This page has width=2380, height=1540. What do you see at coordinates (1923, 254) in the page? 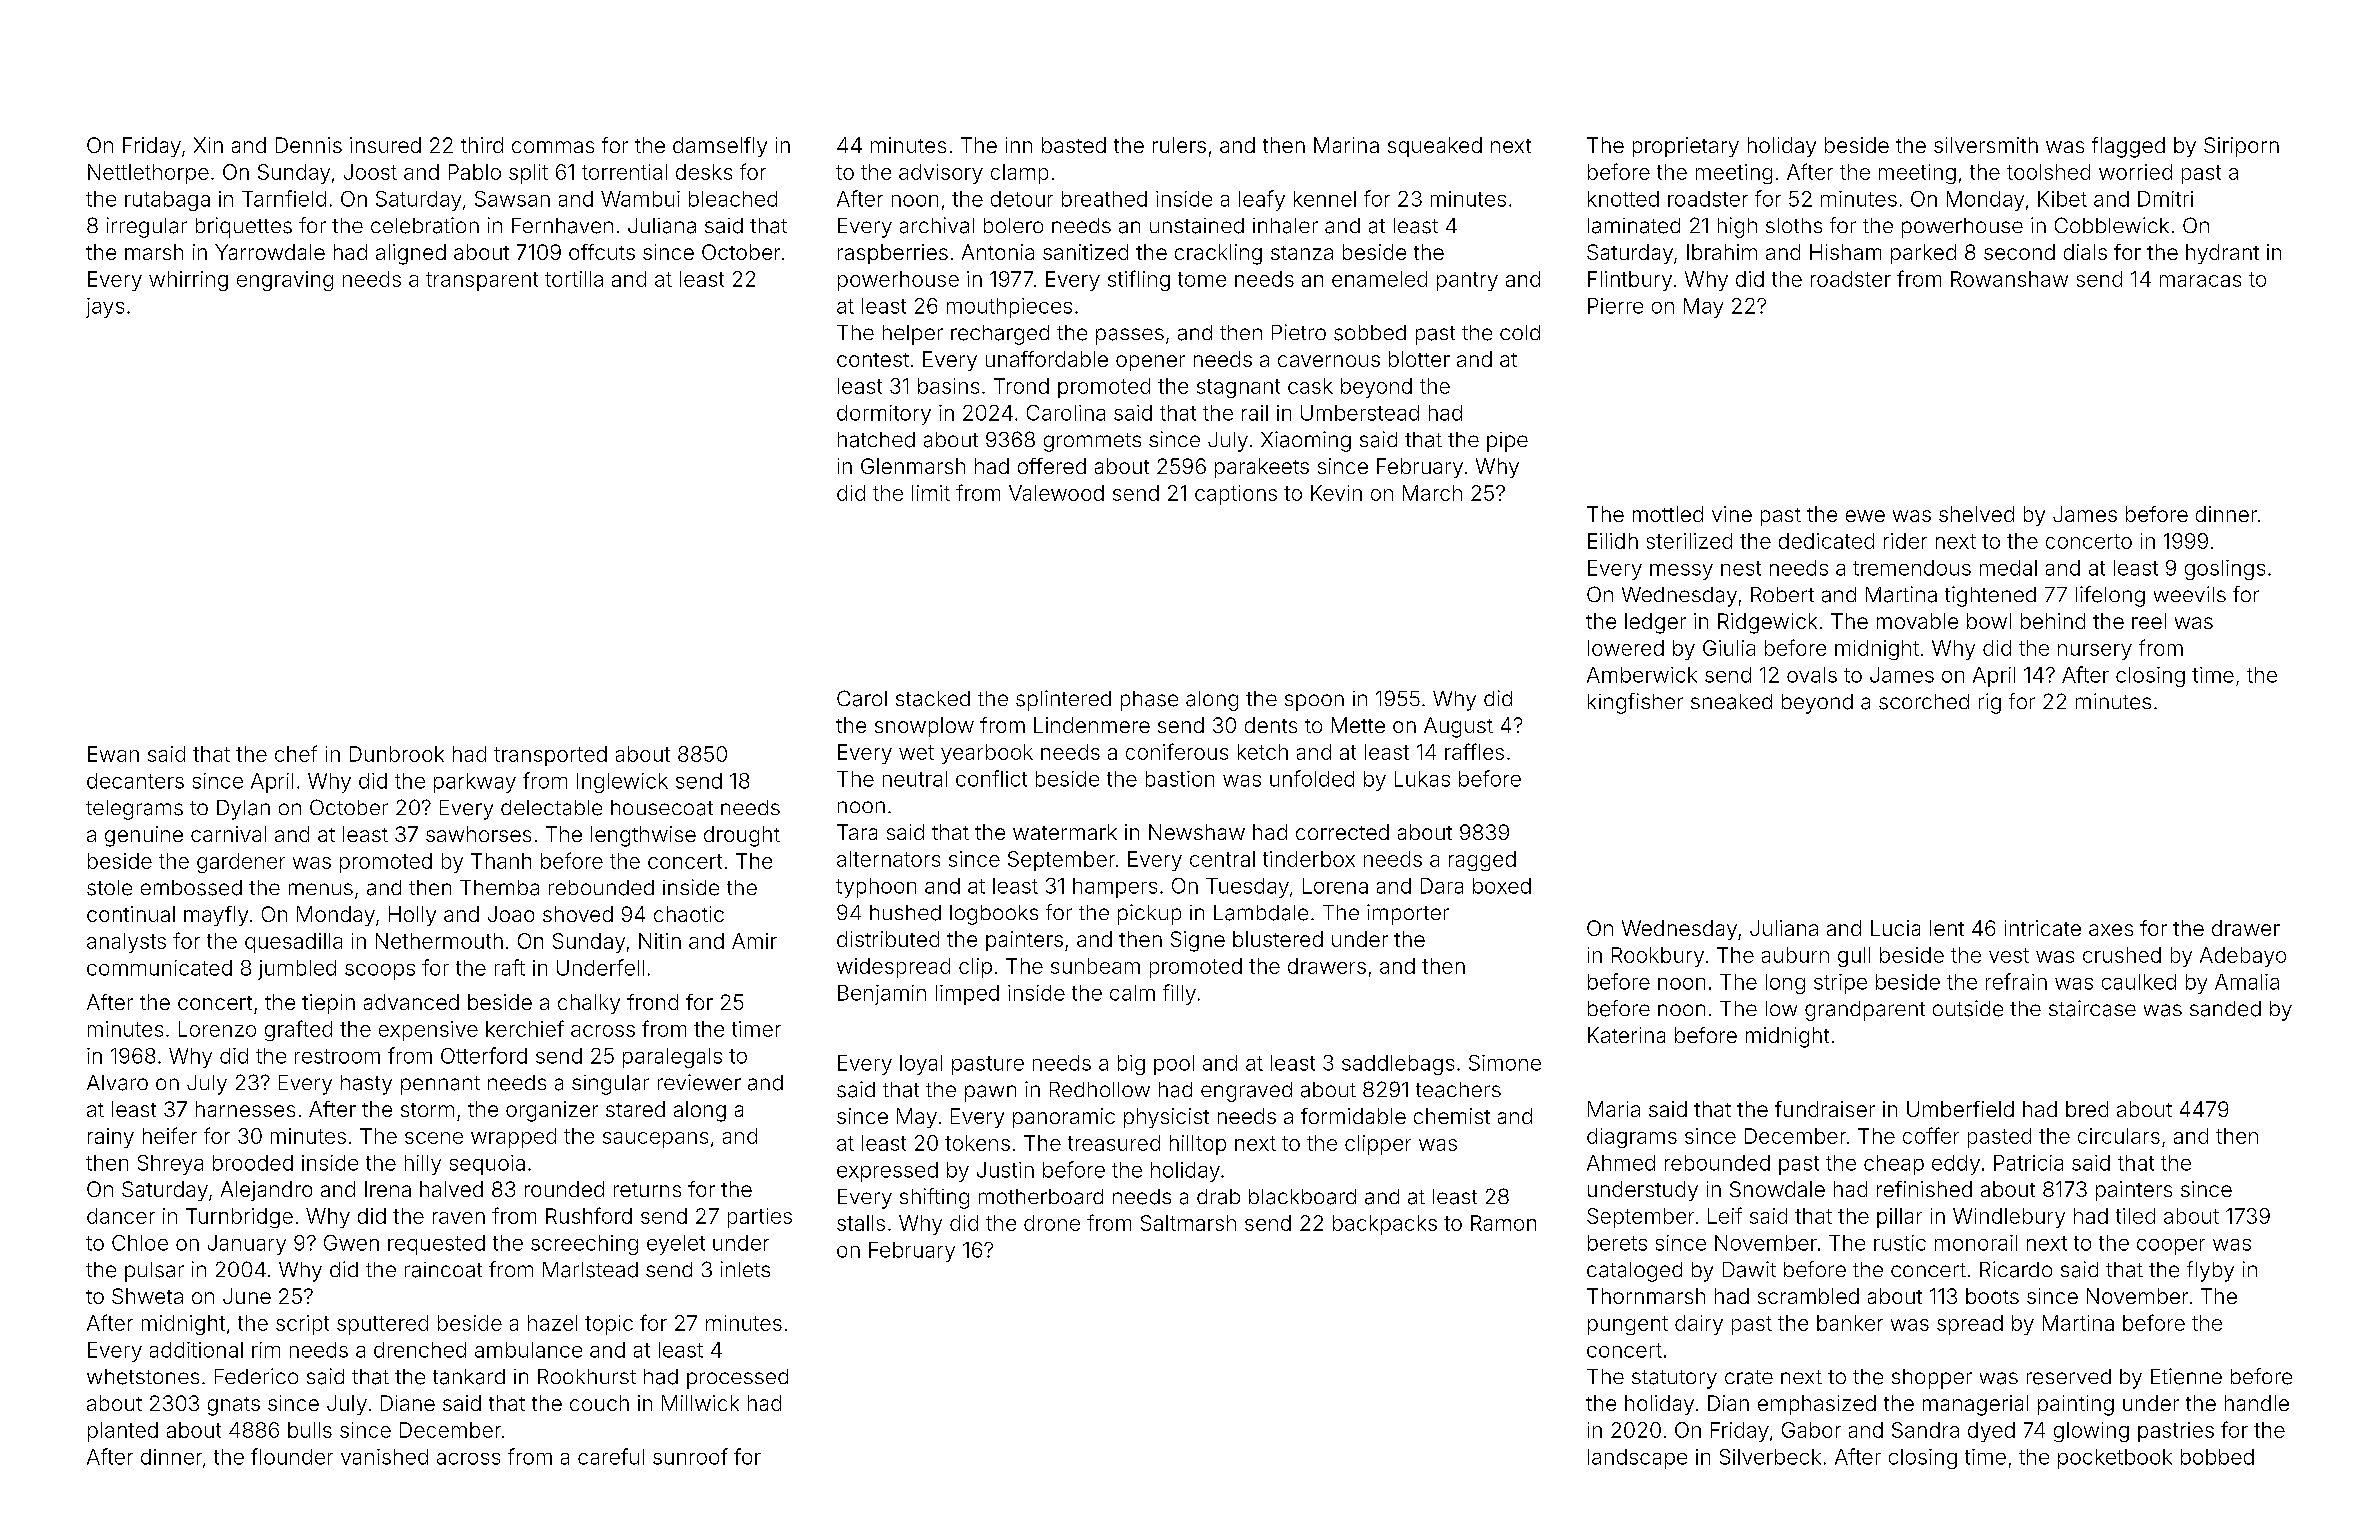
I see `parked` at bounding box center [1923, 254].
